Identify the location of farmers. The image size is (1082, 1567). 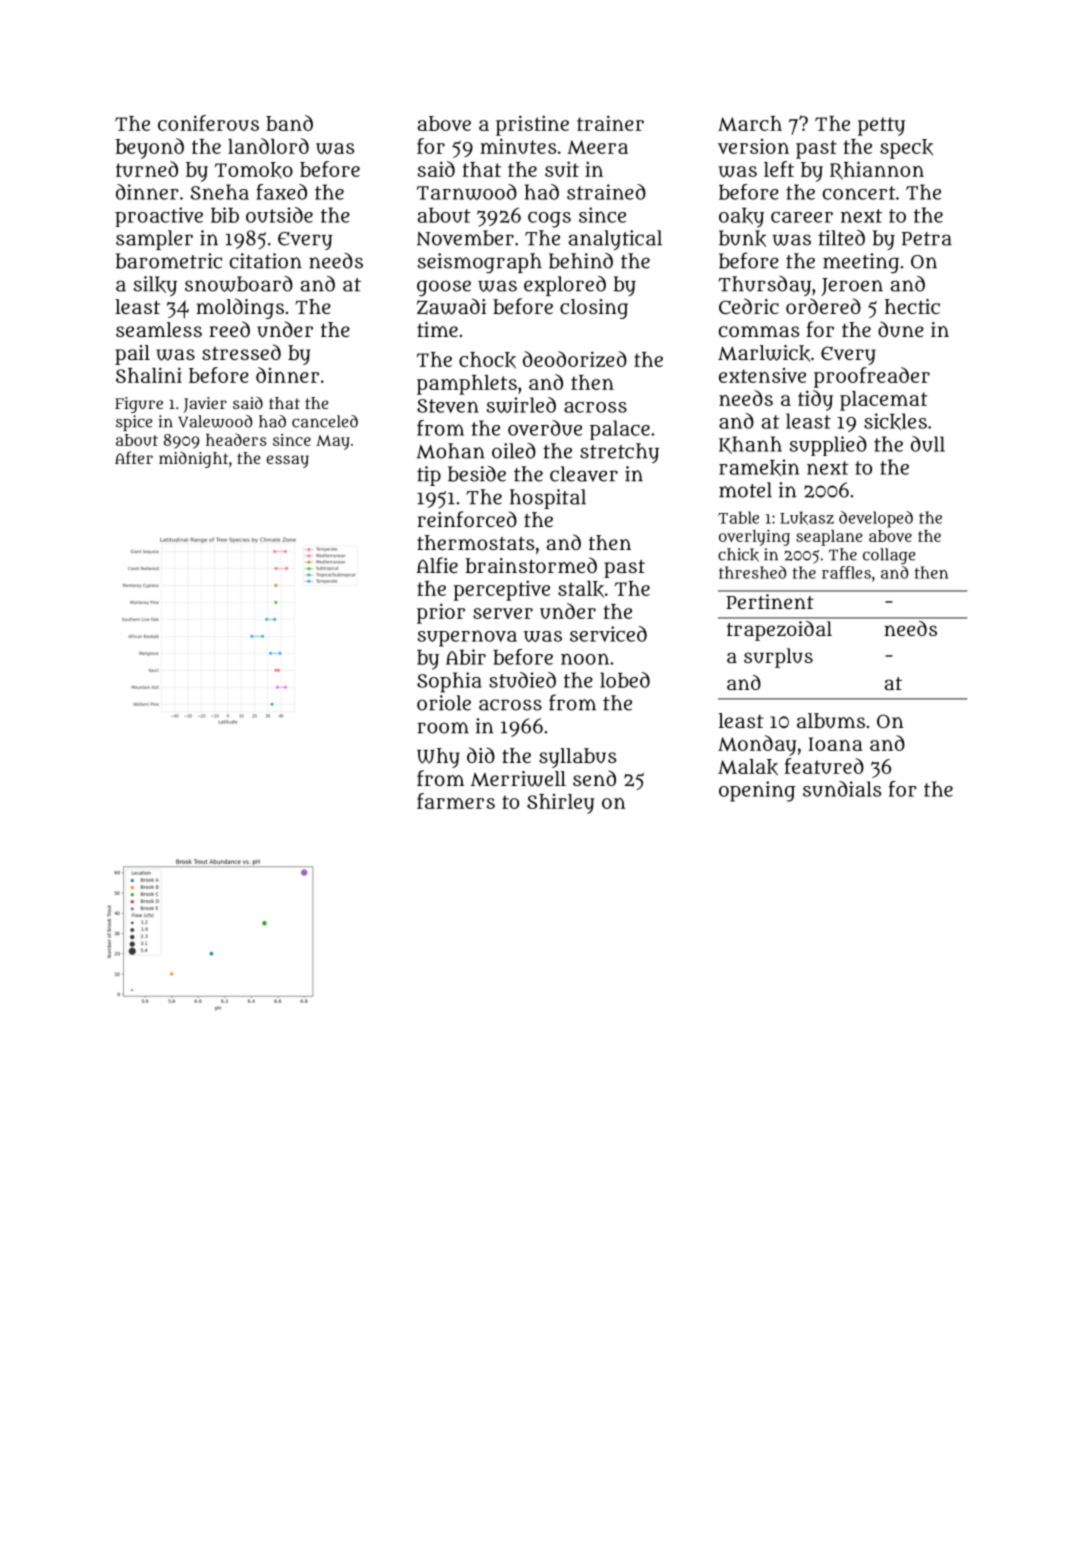
(456, 801).
